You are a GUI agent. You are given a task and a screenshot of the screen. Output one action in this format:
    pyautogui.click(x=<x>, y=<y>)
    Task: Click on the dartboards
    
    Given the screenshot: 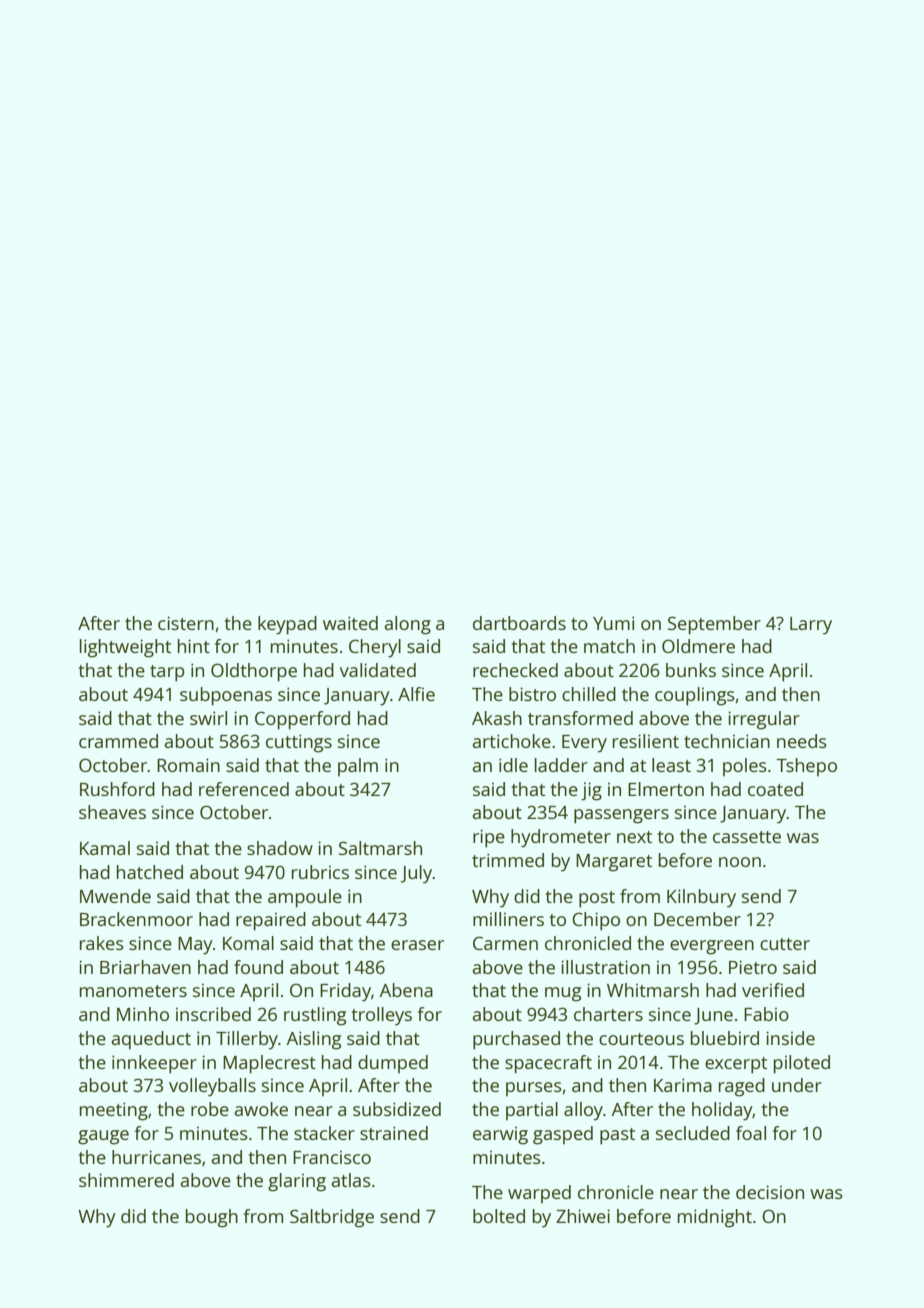 What is the action you would take?
    pyautogui.click(x=519, y=623)
